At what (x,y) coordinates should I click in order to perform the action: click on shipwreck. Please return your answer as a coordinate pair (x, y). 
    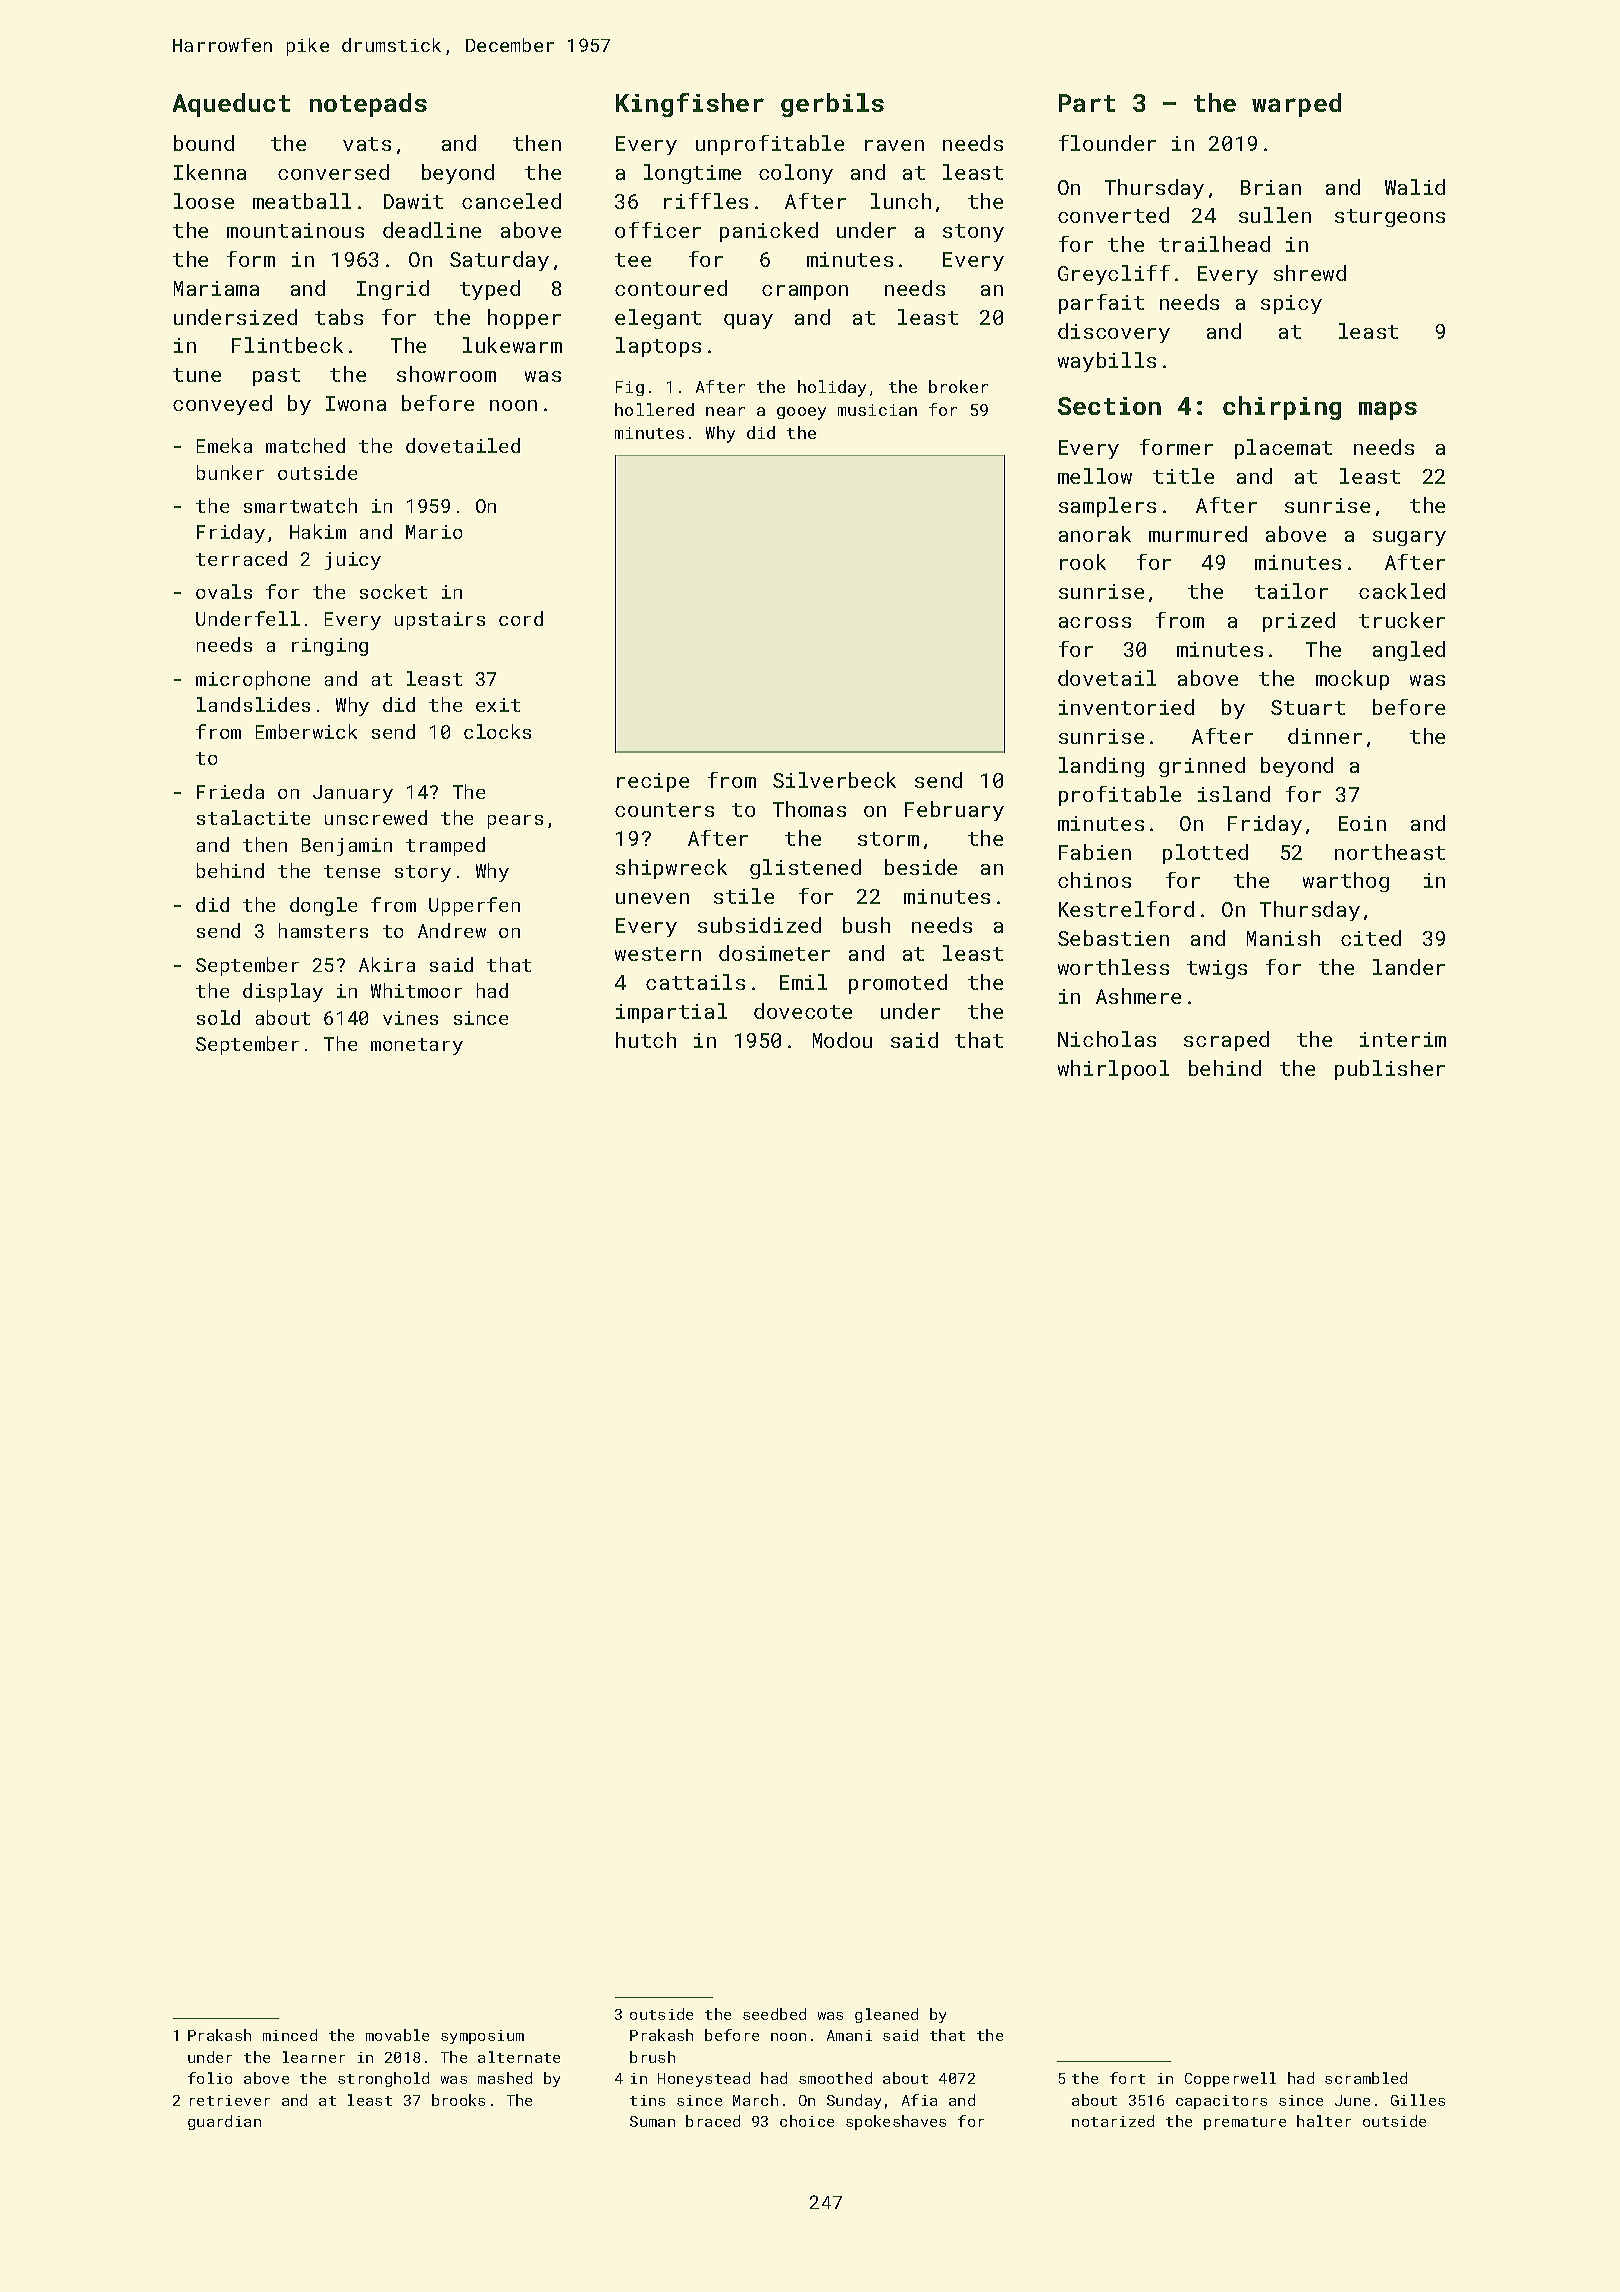
    Looking at the image, I should click on (671, 869).
